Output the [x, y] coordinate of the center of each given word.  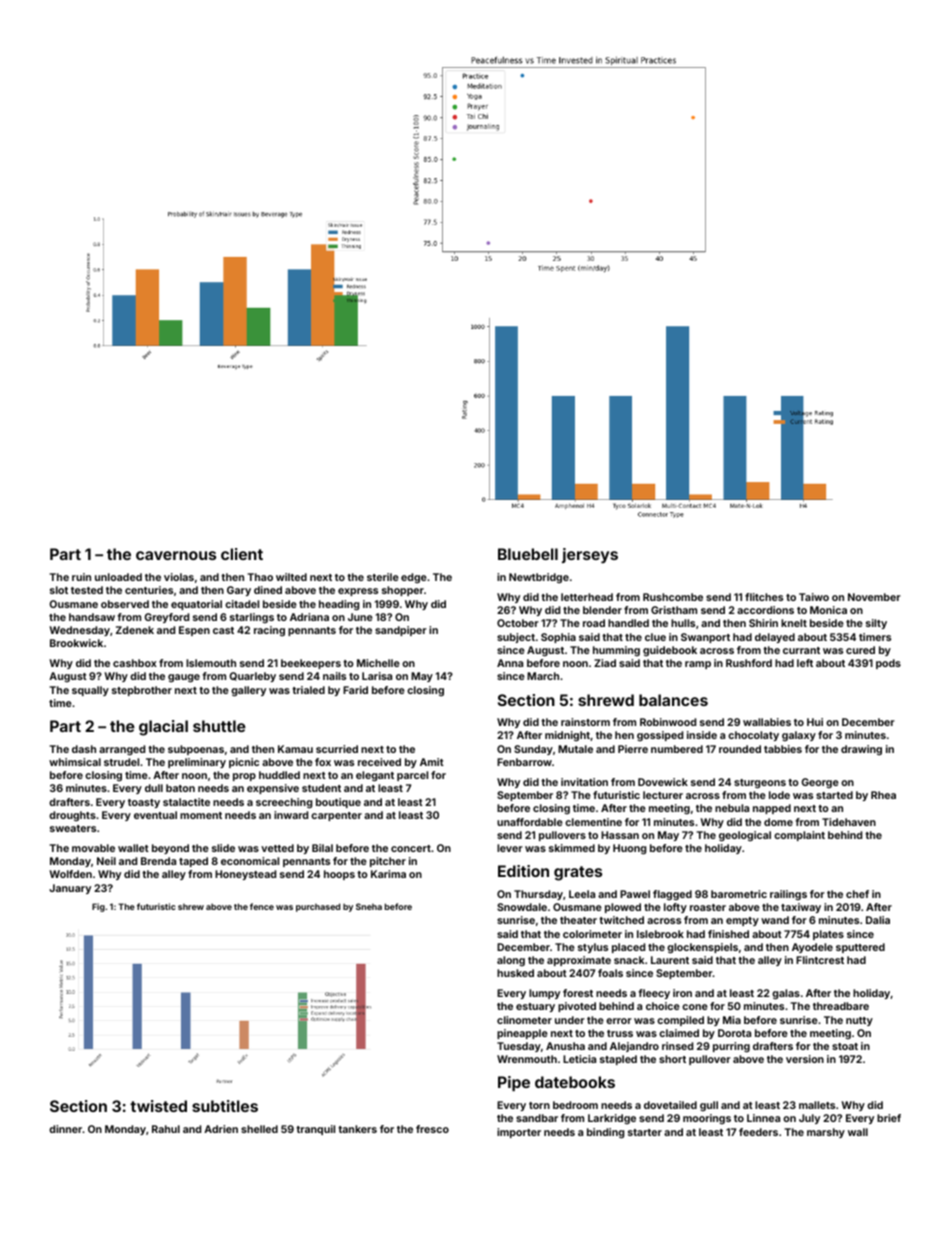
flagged [672, 895]
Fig [98, 907]
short [672, 1059]
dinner [66, 1129]
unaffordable [530, 822]
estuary [535, 1007]
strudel [121, 762]
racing [269, 631]
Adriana [309, 617]
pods [888, 664]
